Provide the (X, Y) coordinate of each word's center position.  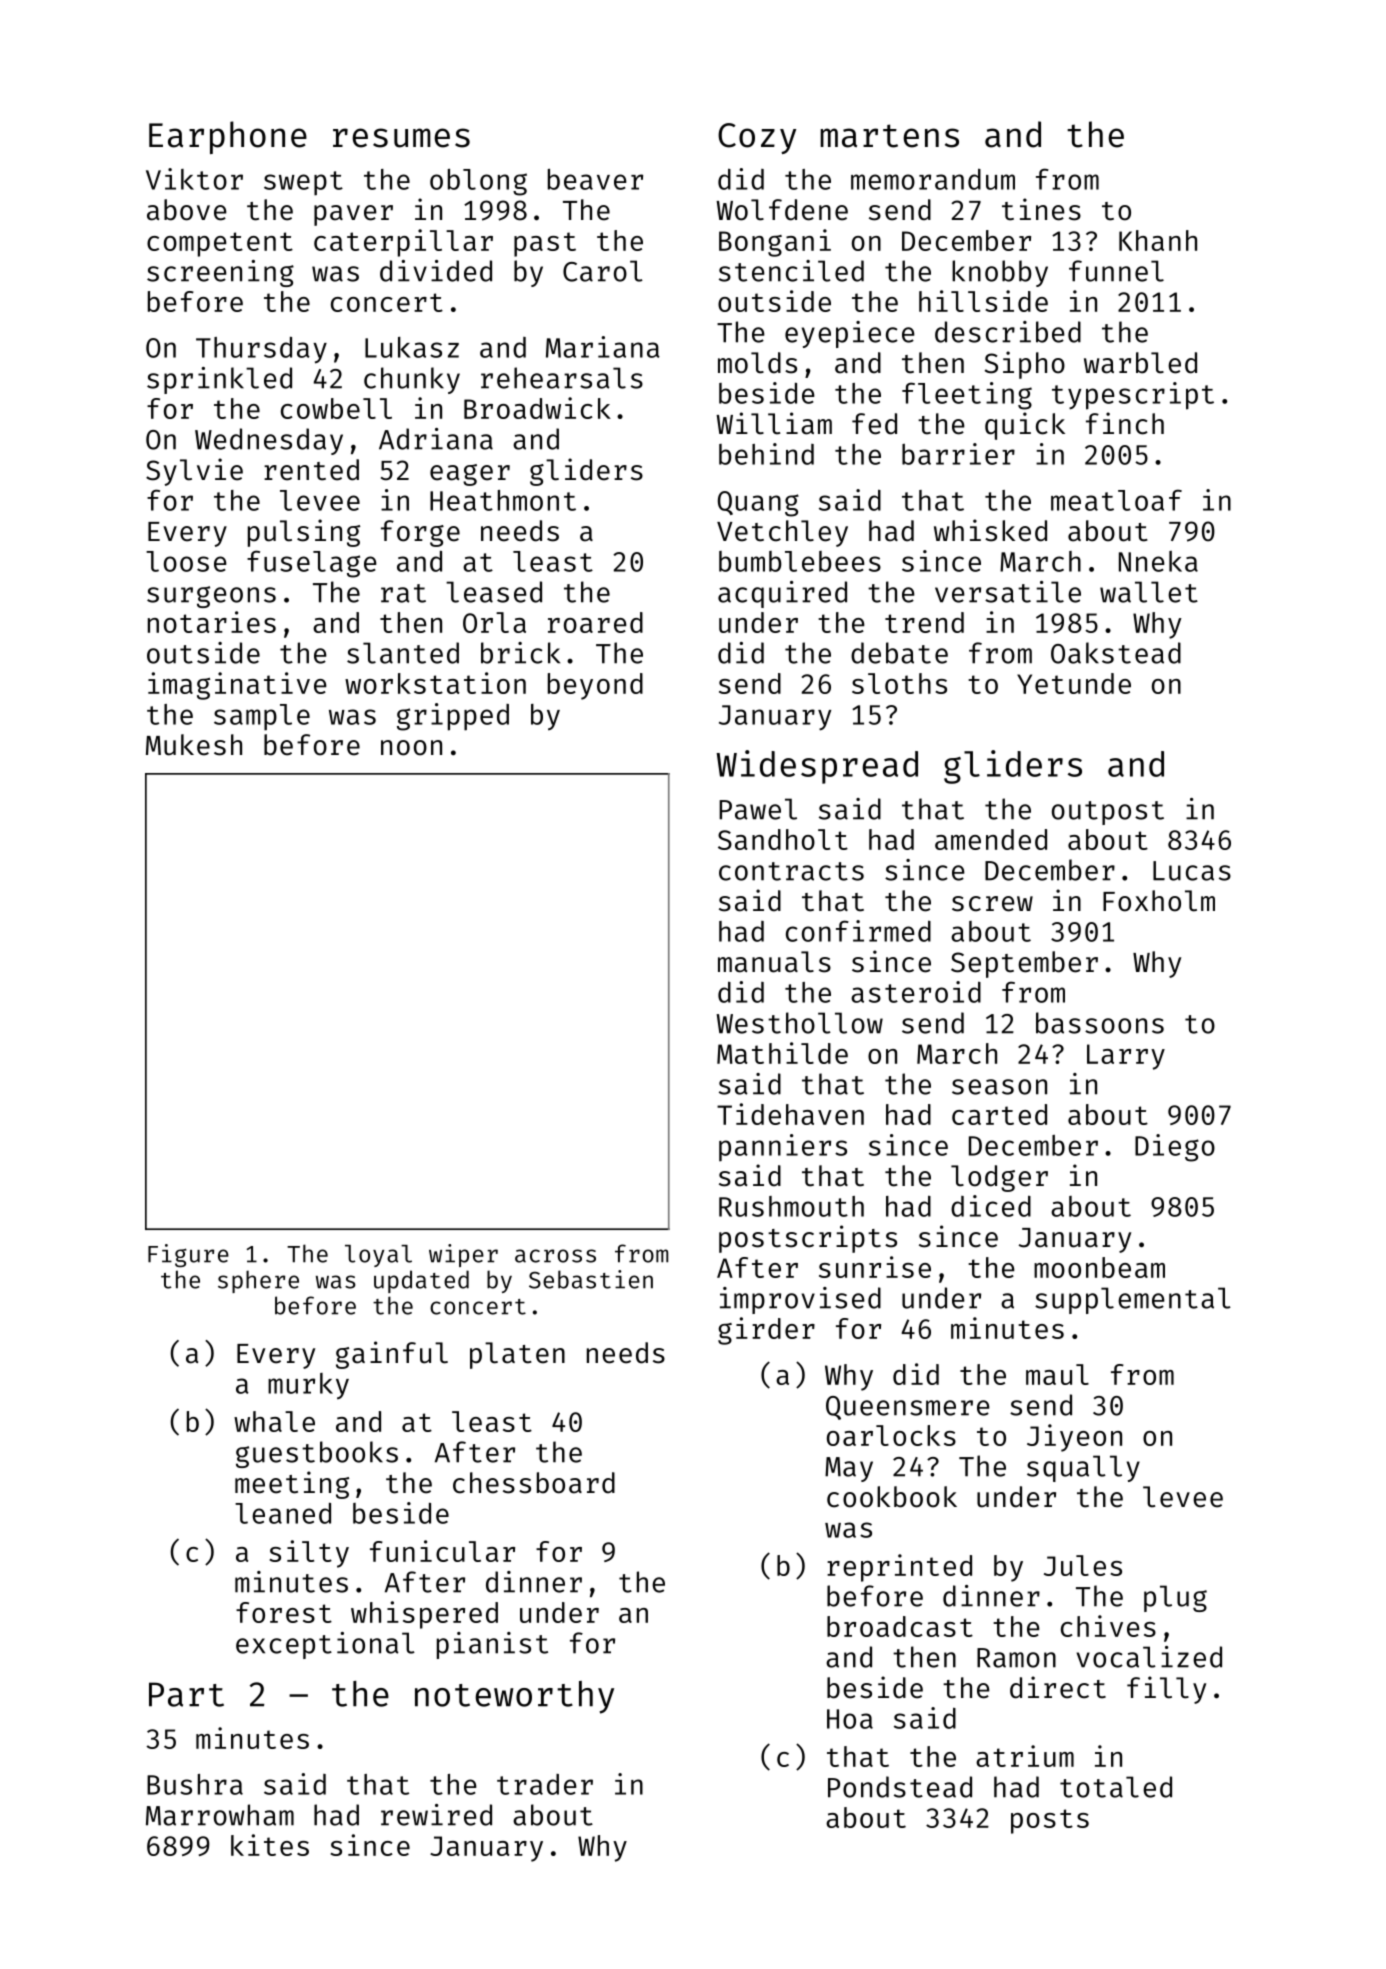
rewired (436, 1815)
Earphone (228, 137)
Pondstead (900, 1787)
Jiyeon (1074, 1438)
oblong (478, 182)
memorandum (933, 179)
